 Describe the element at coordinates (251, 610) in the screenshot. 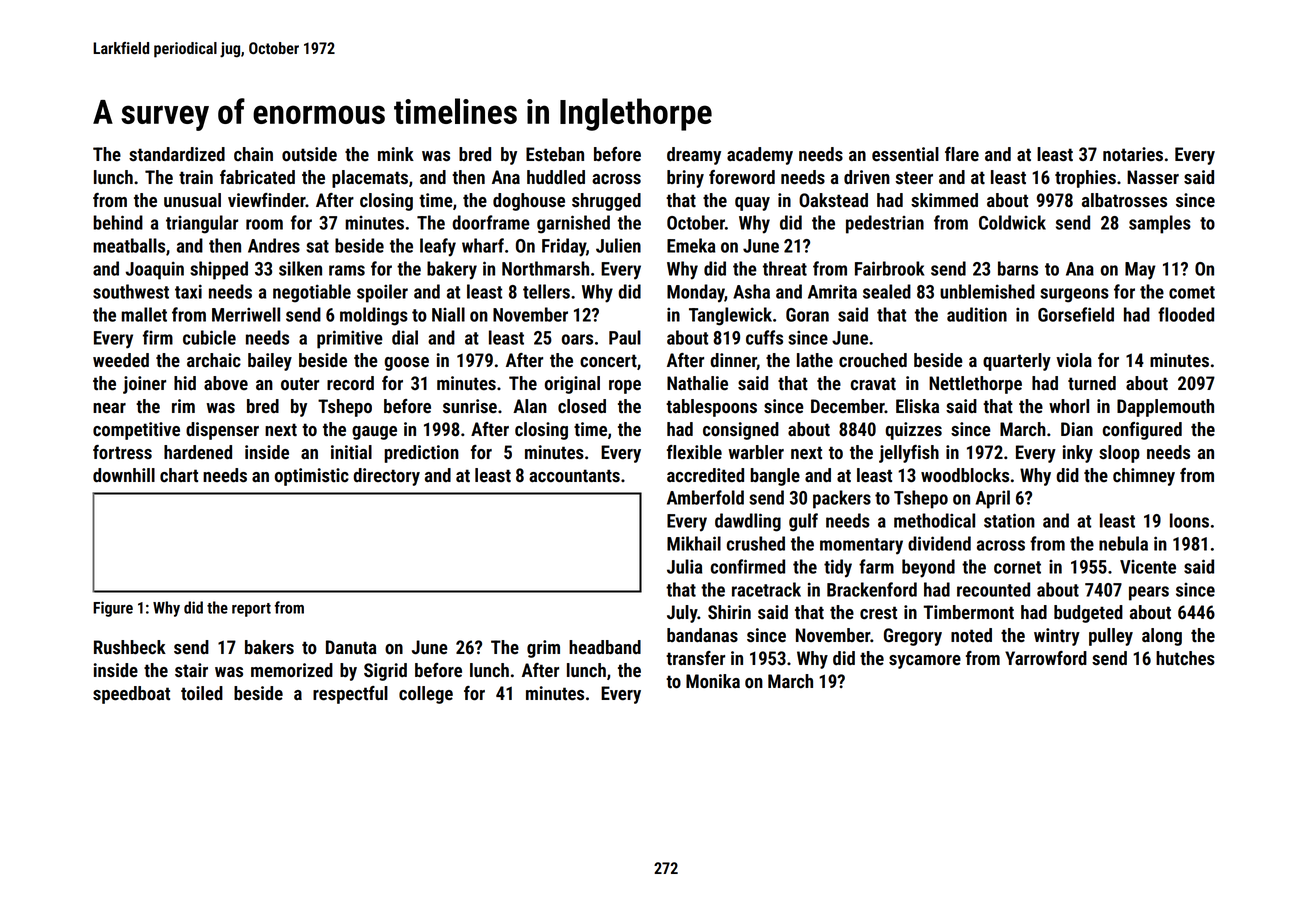

I see `report` at that location.
